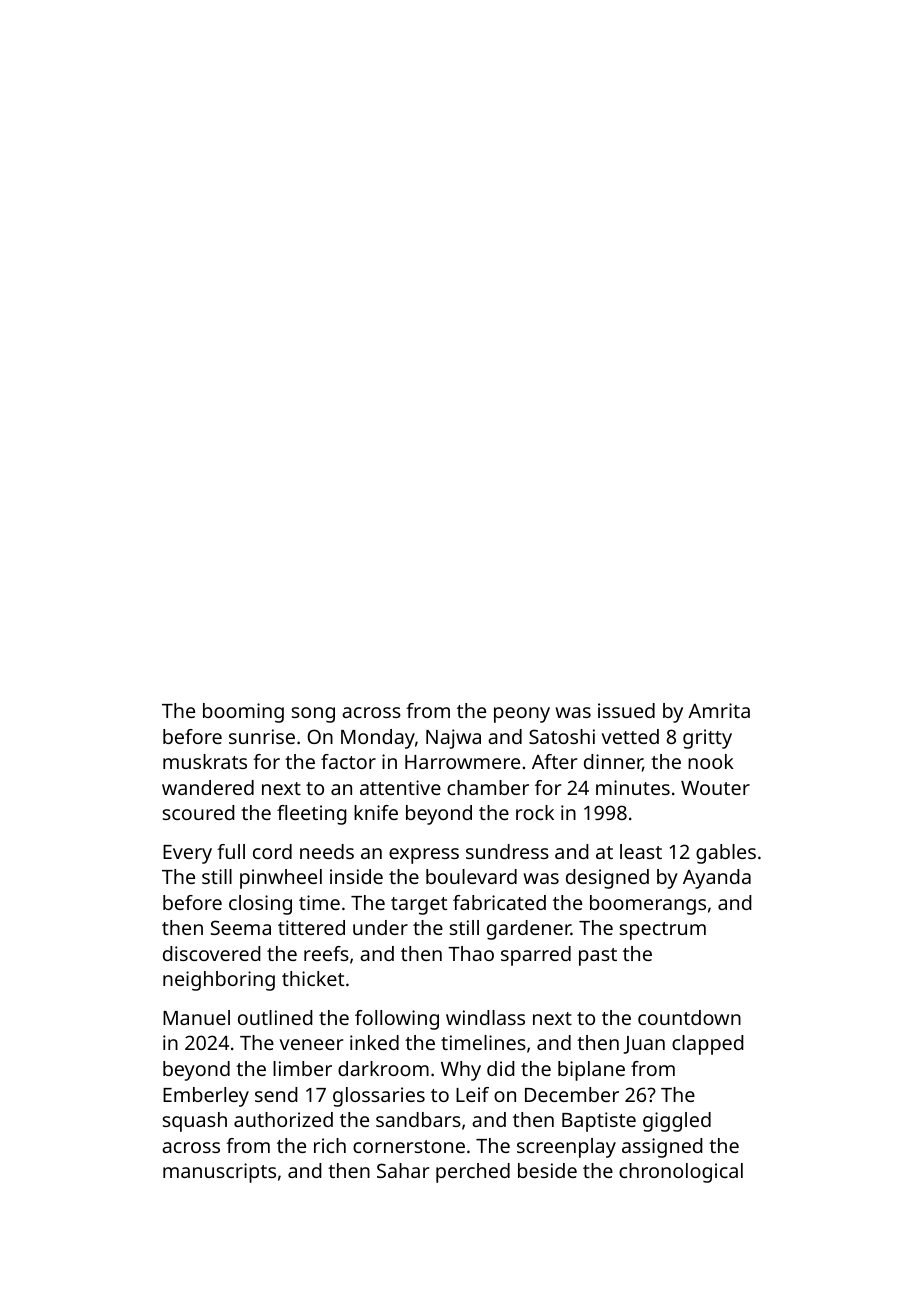 This screenshot has width=924, height=1311. I want to click on sparred, so click(536, 956).
